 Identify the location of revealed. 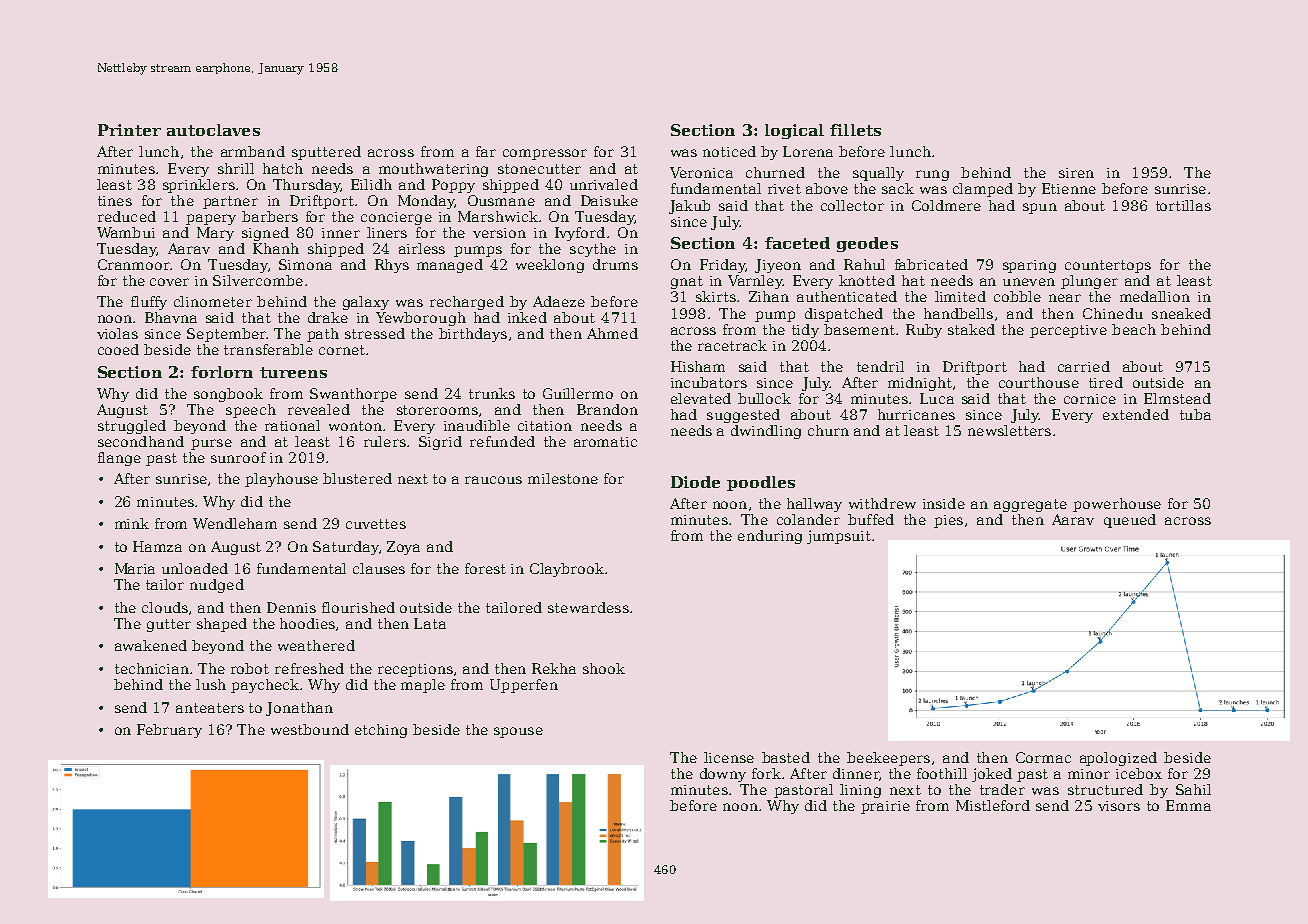
(319, 409).
